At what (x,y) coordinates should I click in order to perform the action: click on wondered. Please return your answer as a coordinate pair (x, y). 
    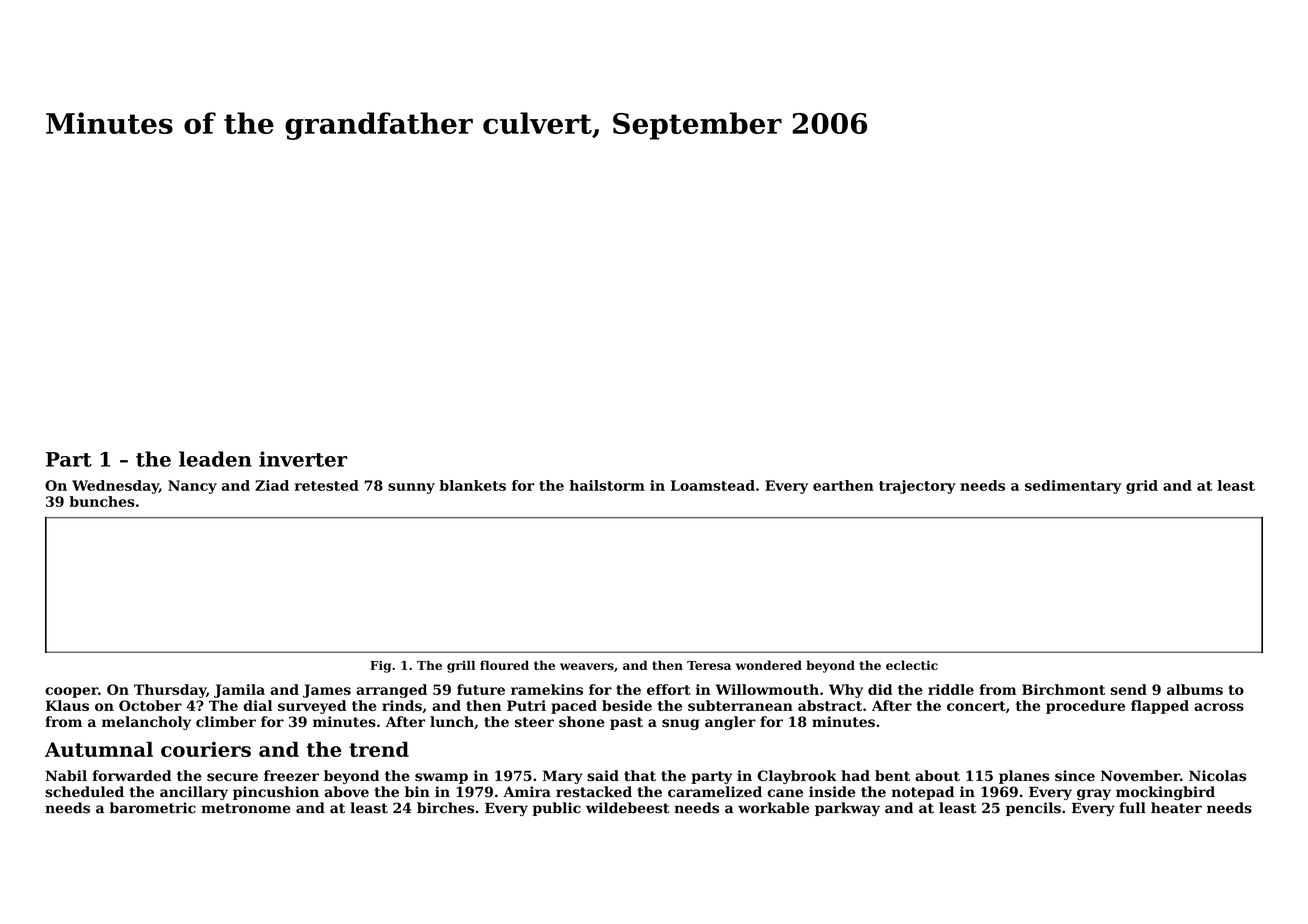
    Looking at the image, I should click on (769, 665).
